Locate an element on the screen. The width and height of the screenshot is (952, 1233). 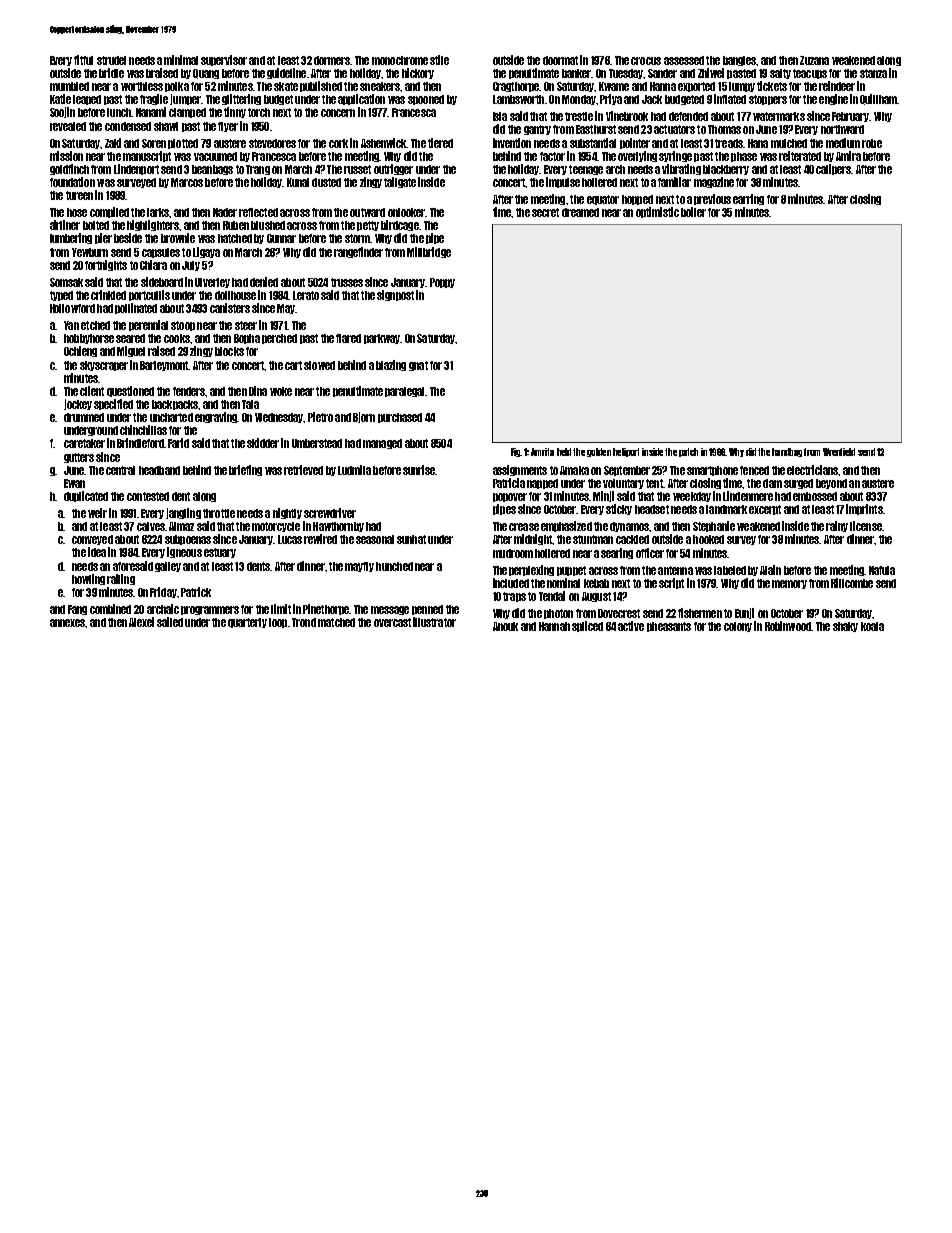
doormat is located at coordinates (560, 60).
